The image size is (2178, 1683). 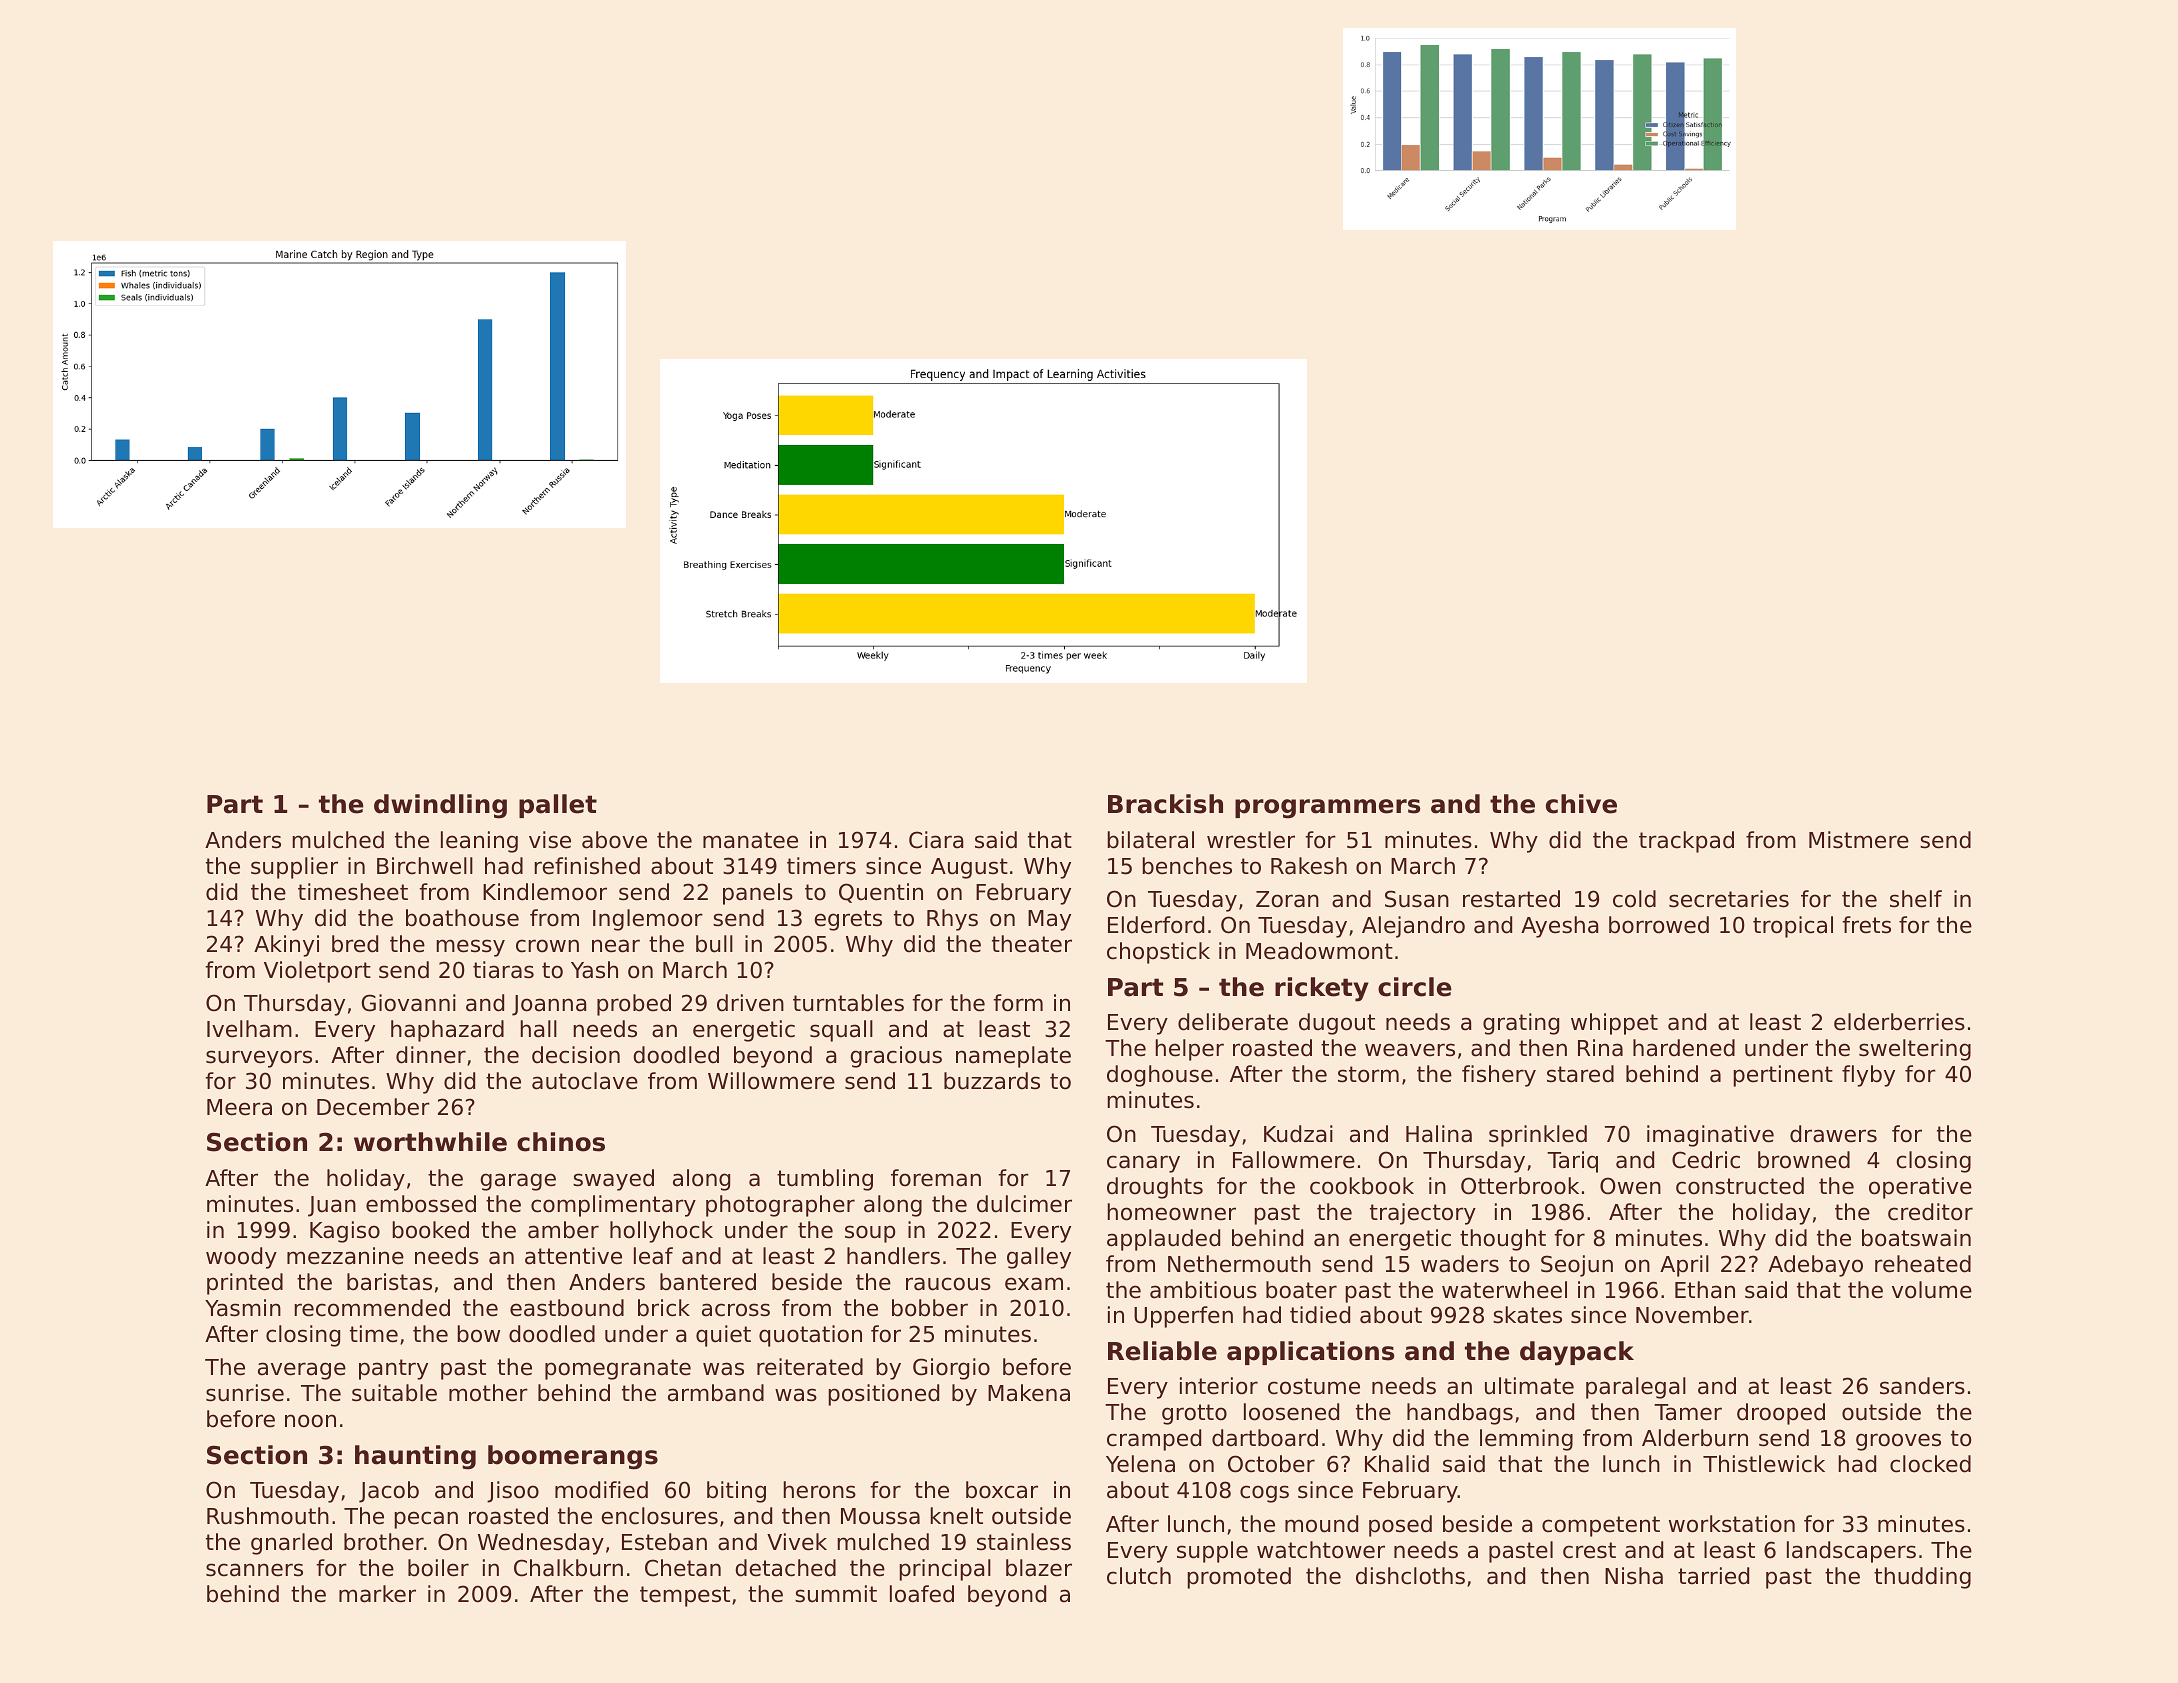 What do you see at coordinates (1581, 804) in the screenshot?
I see `chive` at bounding box center [1581, 804].
